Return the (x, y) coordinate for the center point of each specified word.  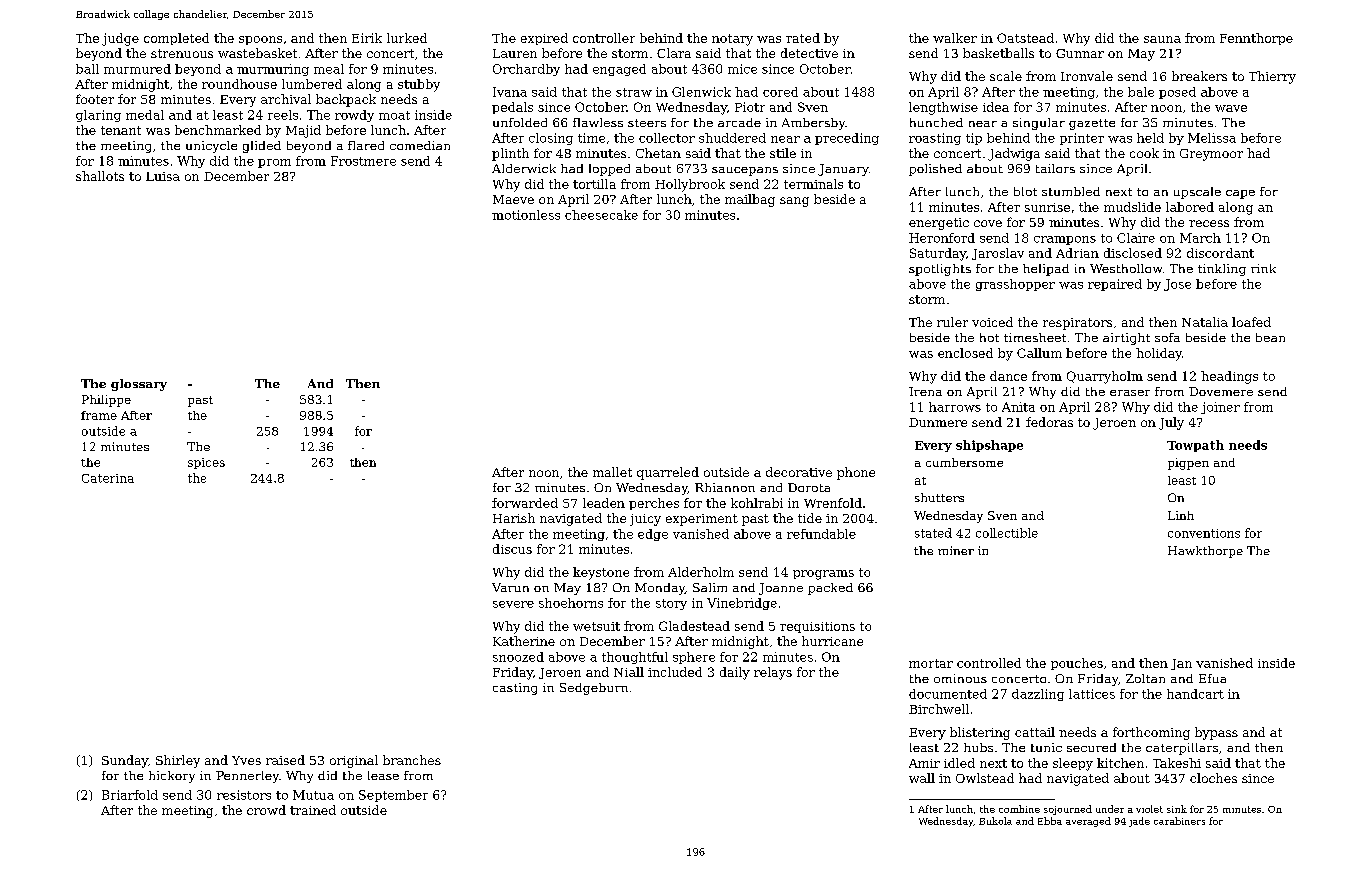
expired (544, 39)
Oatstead (1025, 38)
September (393, 796)
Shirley (178, 761)
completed (176, 39)
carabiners (1179, 821)
